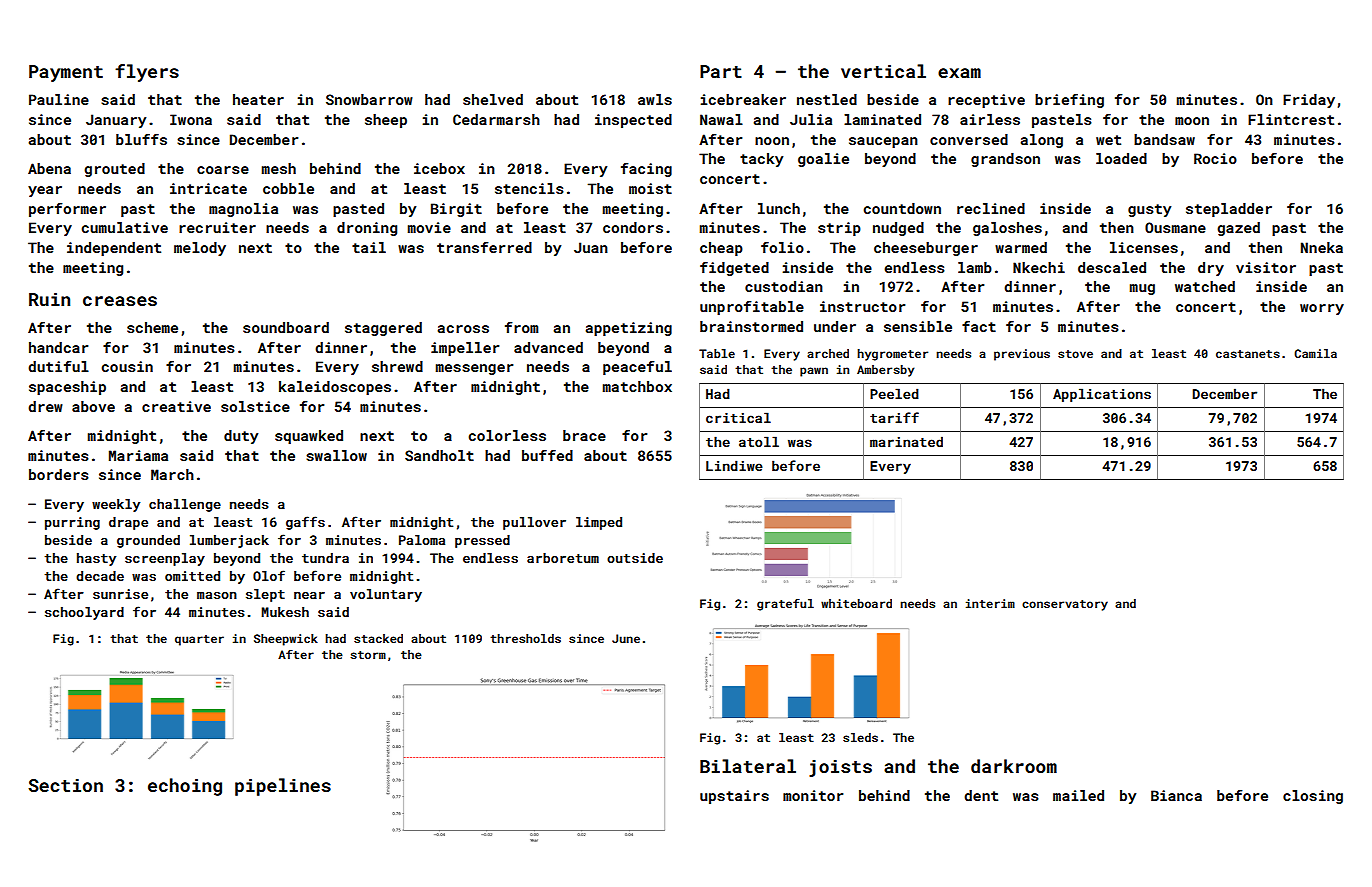  Describe the element at coordinates (734, 465) in the page. I see `Lindiwe` at that location.
